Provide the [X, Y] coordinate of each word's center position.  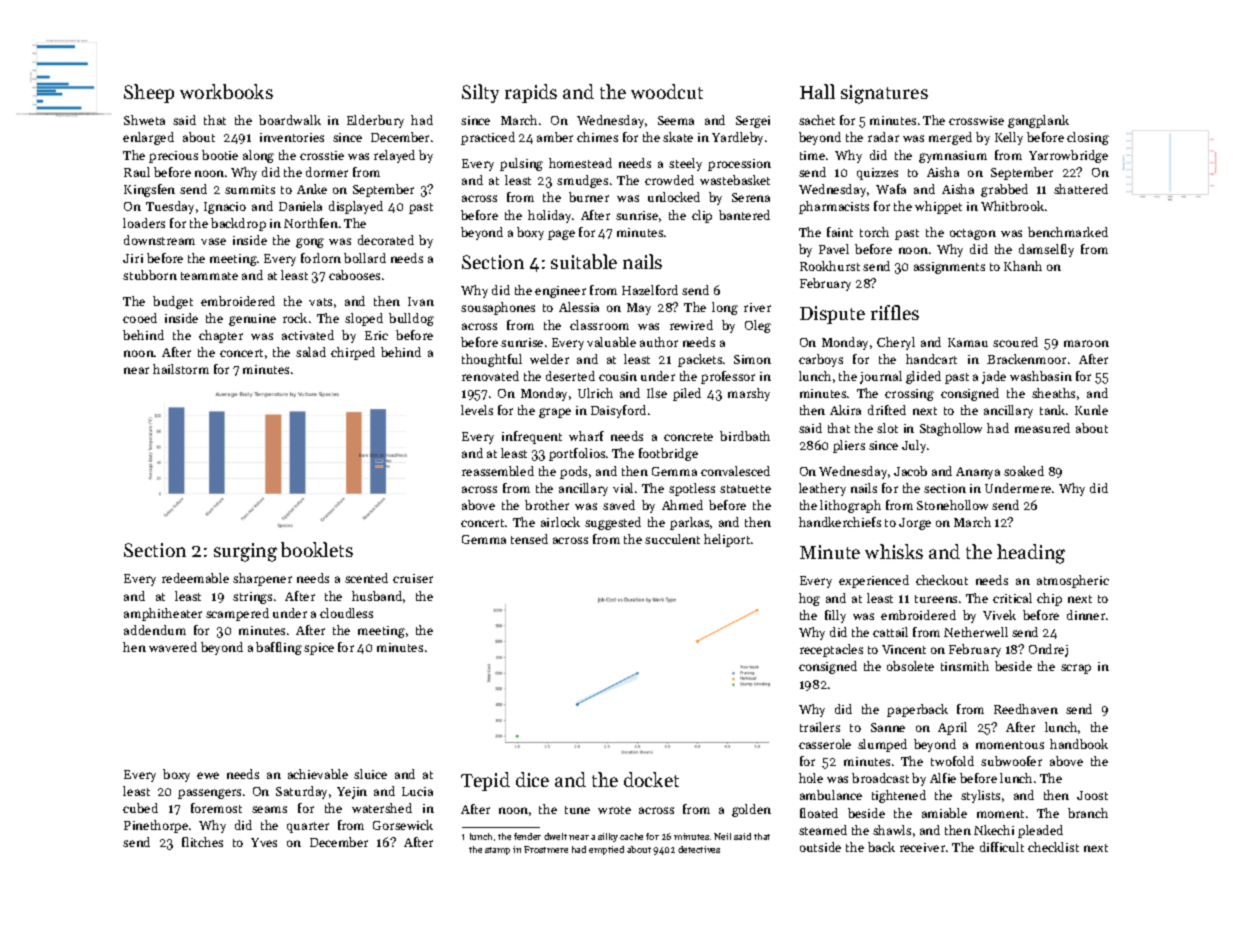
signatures [884, 94]
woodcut [667, 91]
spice [319, 649]
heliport [727, 540]
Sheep [149, 93]
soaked [1024, 471]
